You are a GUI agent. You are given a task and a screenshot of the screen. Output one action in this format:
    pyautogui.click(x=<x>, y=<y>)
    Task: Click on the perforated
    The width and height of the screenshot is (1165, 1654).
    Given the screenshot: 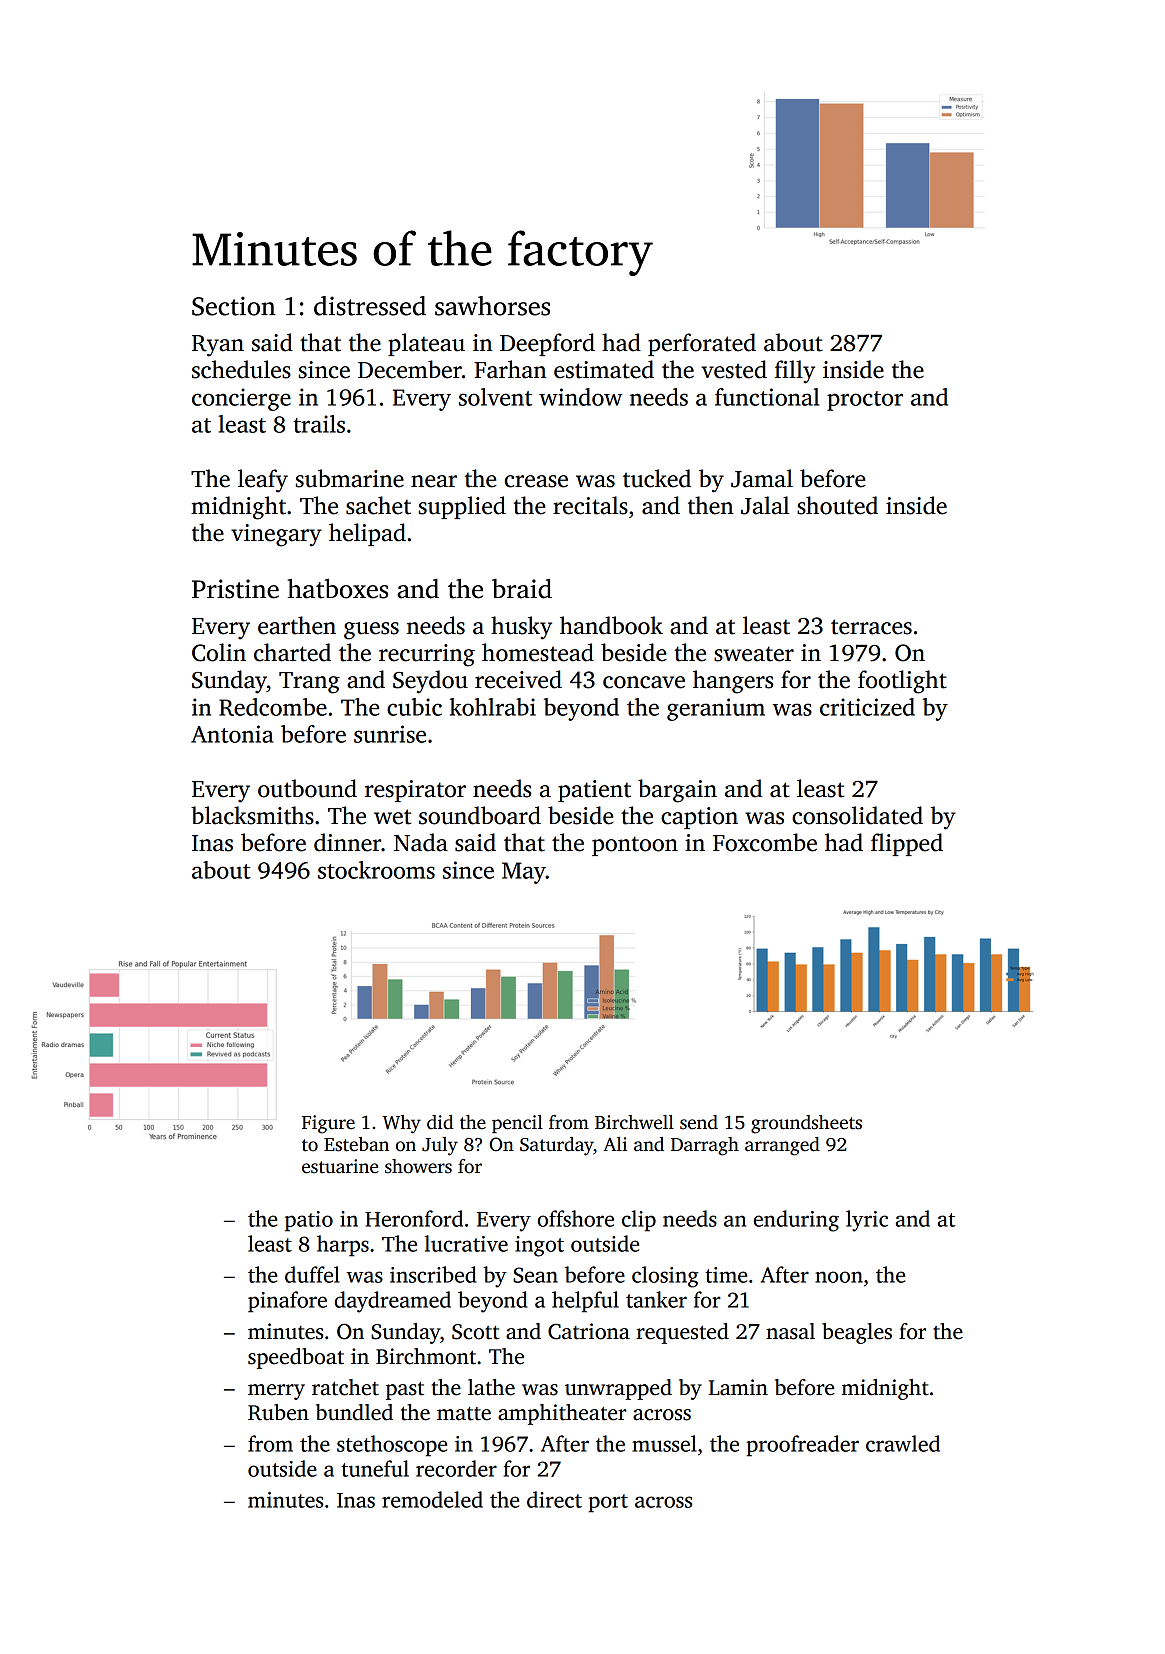 What is the action you would take?
    pyautogui.click(x=702, y=344)
